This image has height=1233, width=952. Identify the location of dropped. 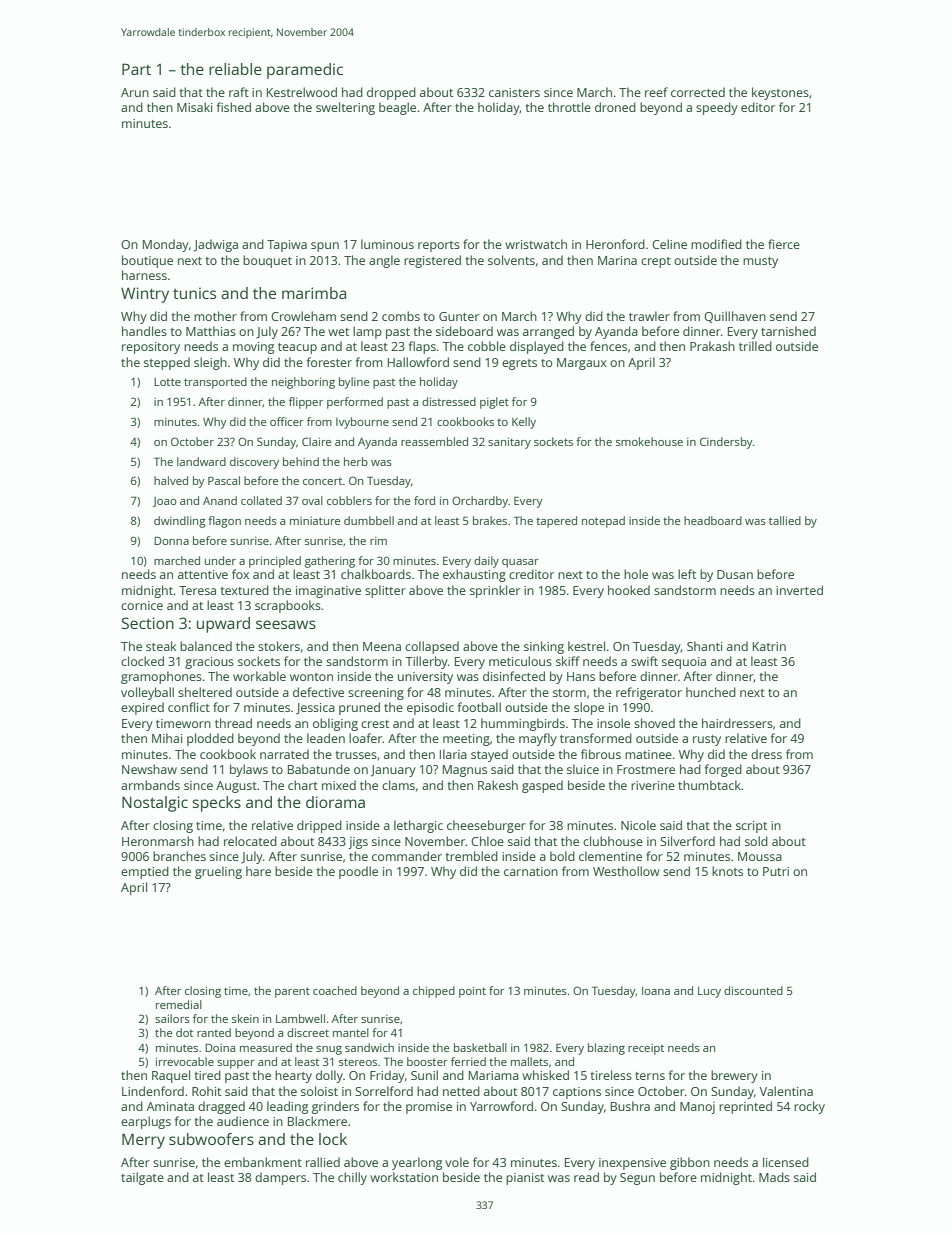
(391, 93).
